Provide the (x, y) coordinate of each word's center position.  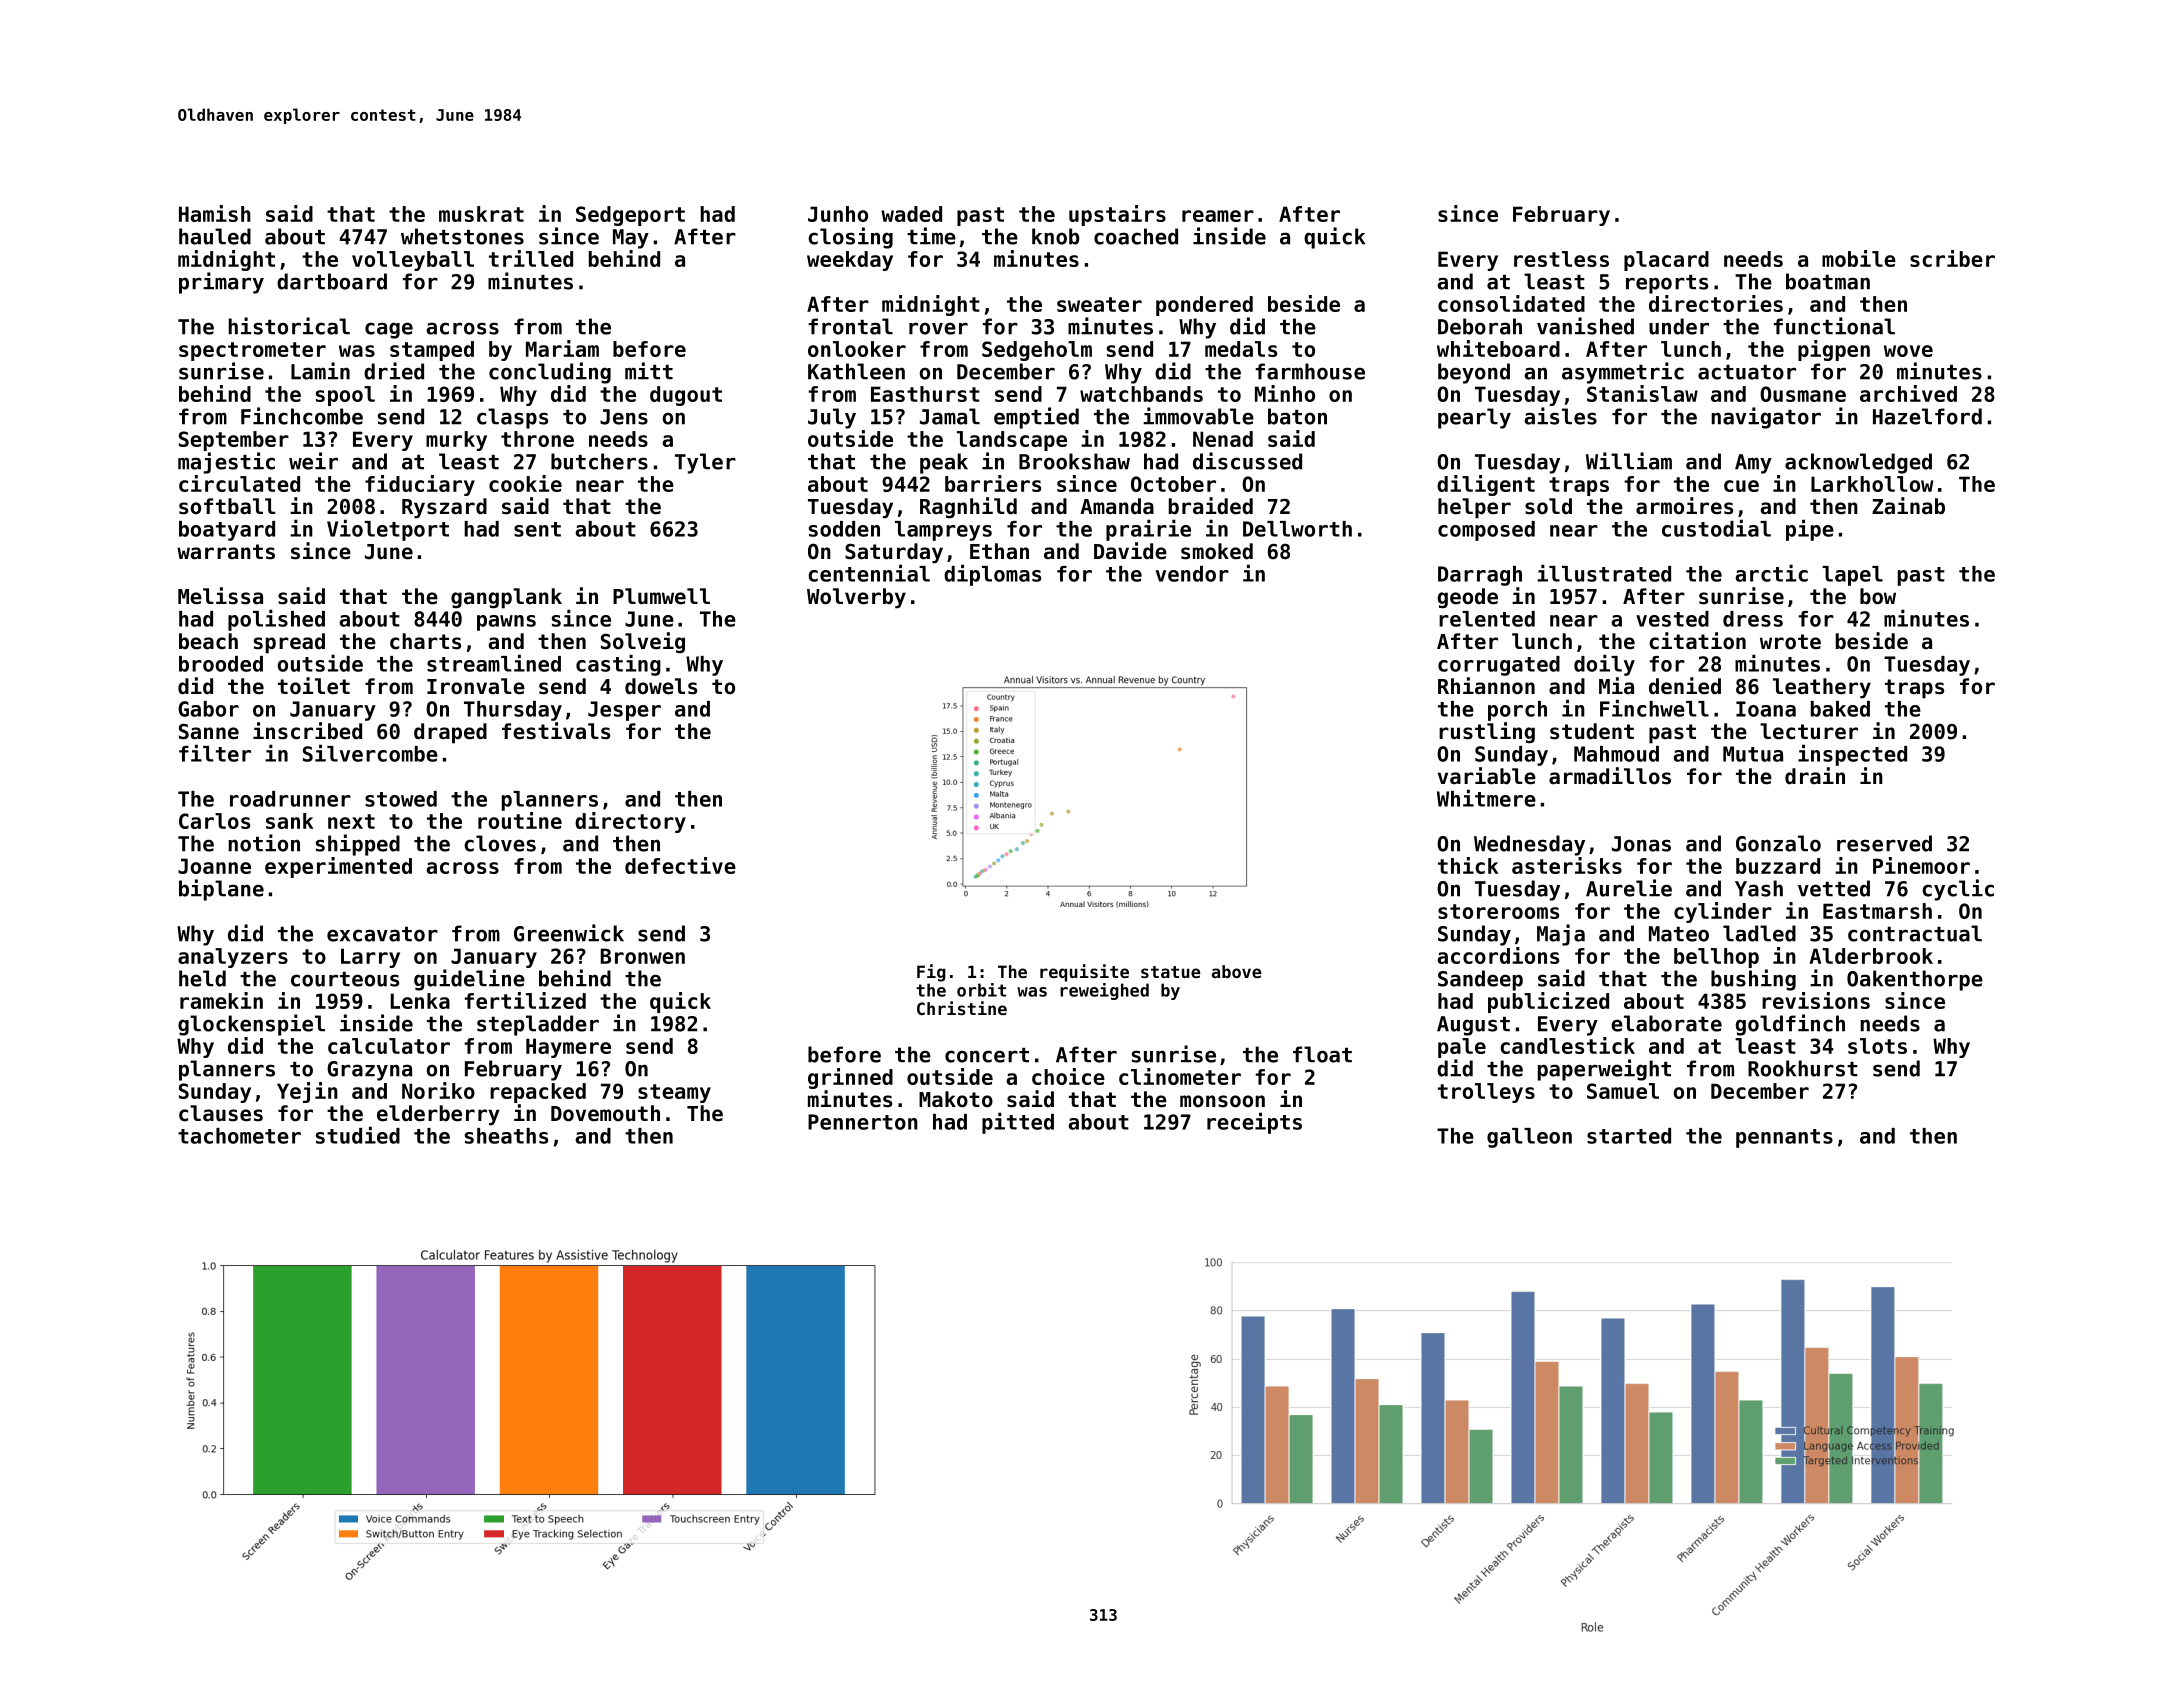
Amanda (1117, 506)
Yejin (307, 1092)
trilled (531, 258)
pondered (1204, 306)
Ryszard (444, 508)
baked (1840, 709)
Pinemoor (1921, 865)
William (1629, 461)
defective (680, 865)
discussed (1247, 461)
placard (1666, 261)
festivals (556, 731)
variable (1487, 776)
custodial (1716, 528)
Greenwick (569, 933)
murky (456, 441)
